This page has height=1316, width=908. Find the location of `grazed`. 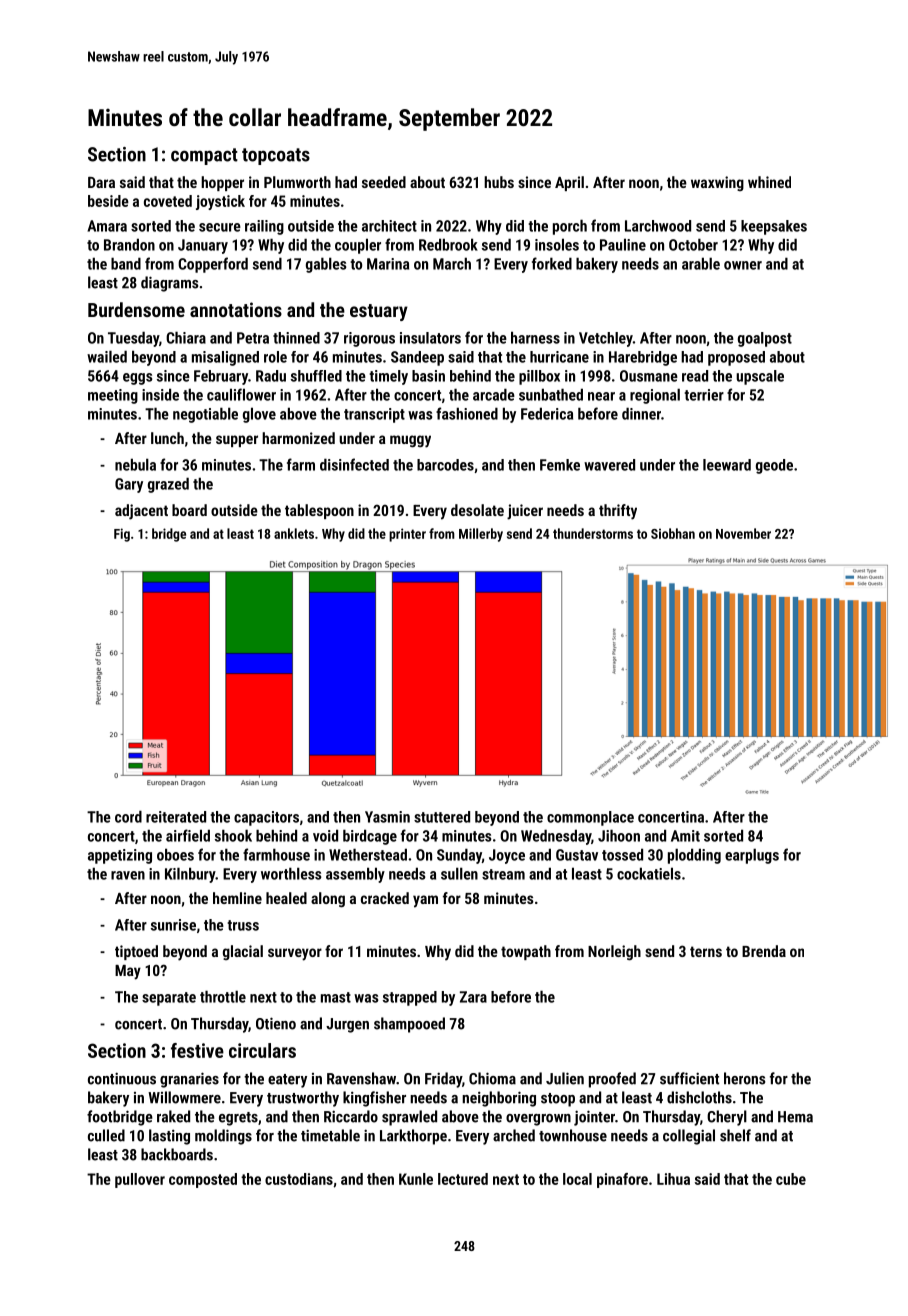

grazed is located at coordinates (168, 485).
